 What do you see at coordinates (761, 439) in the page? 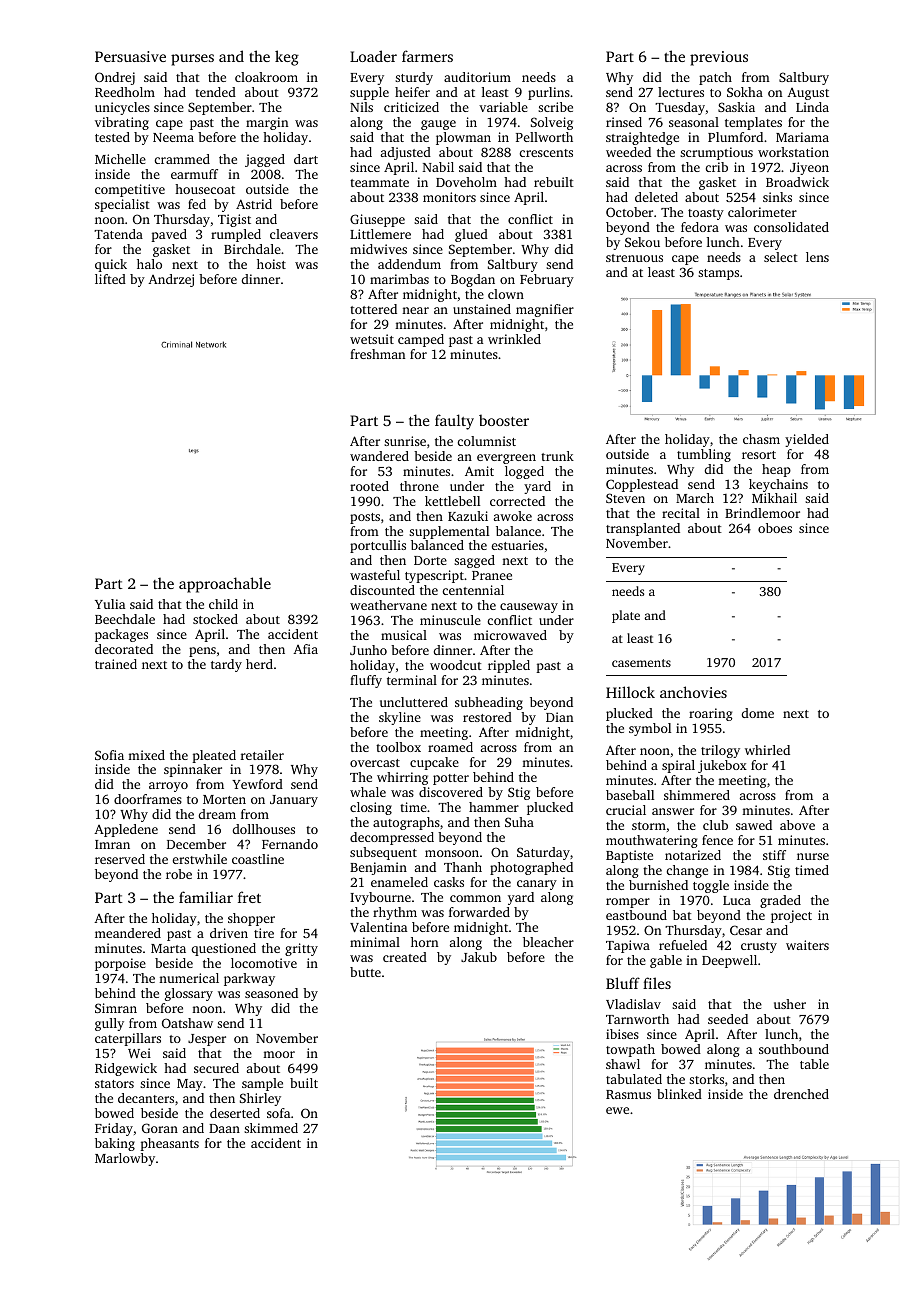
I see `chasm` at bounding box center [761, 439].
